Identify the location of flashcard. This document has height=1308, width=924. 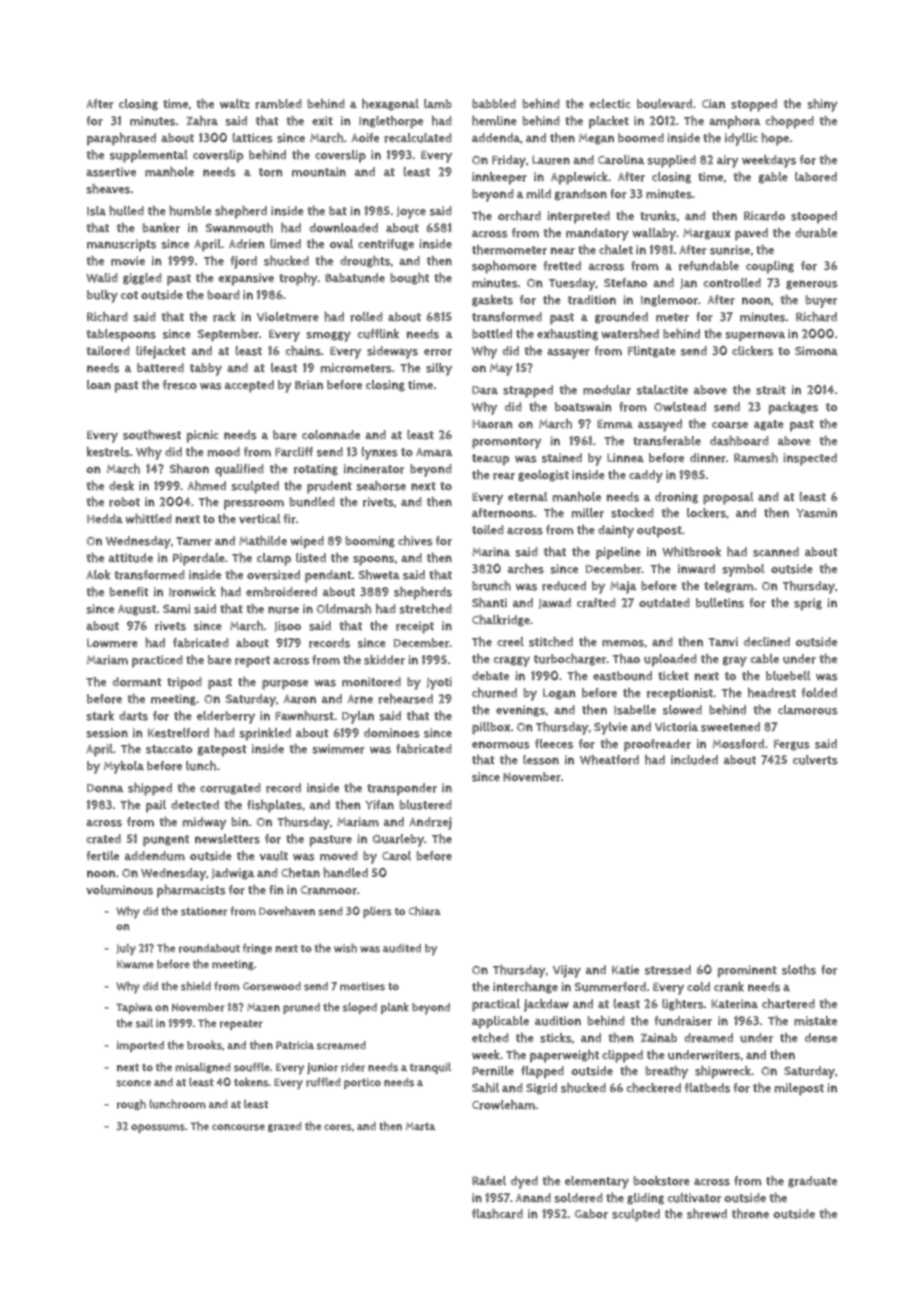
(497, 1214).
